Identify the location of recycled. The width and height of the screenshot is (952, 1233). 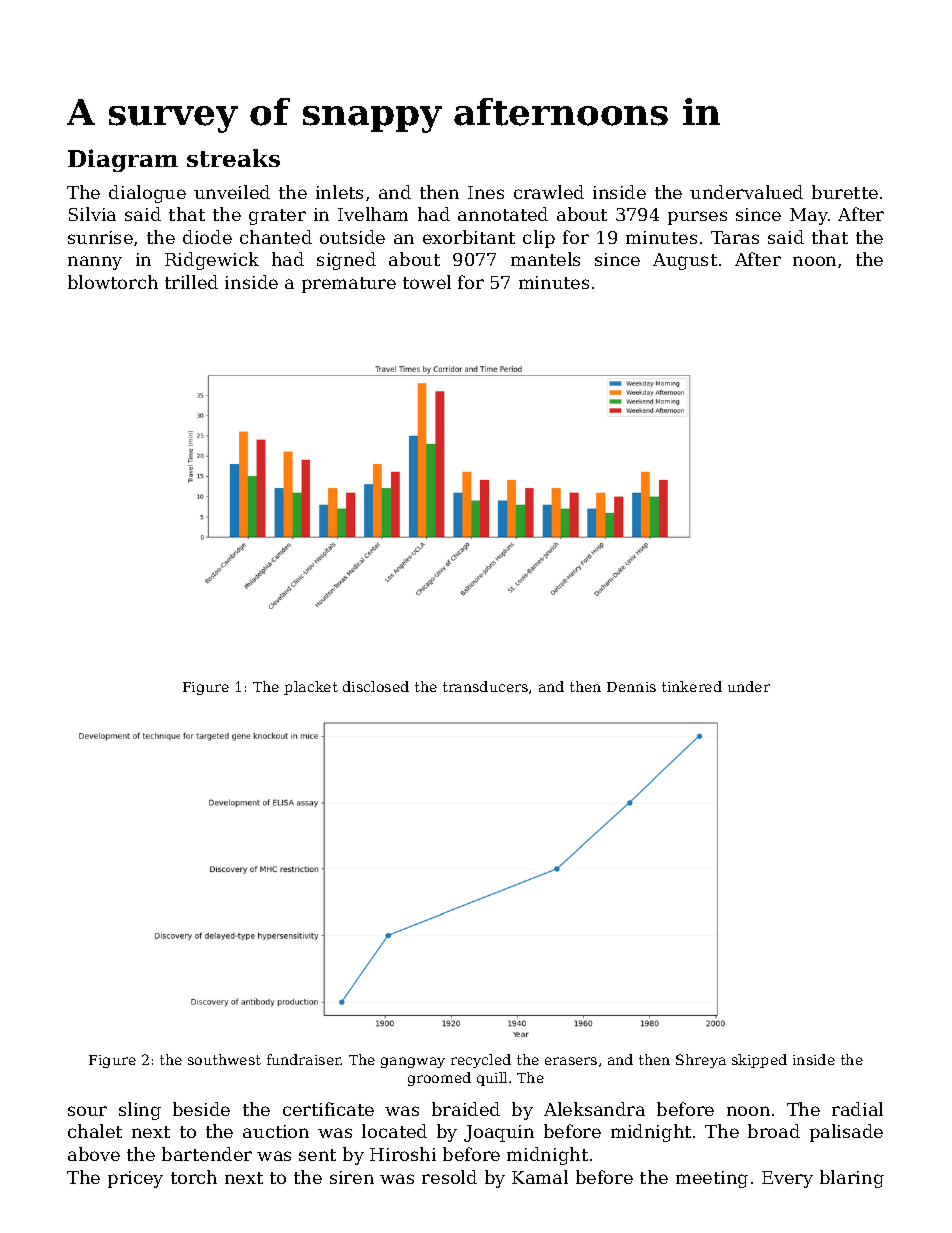
(481, 1061).
